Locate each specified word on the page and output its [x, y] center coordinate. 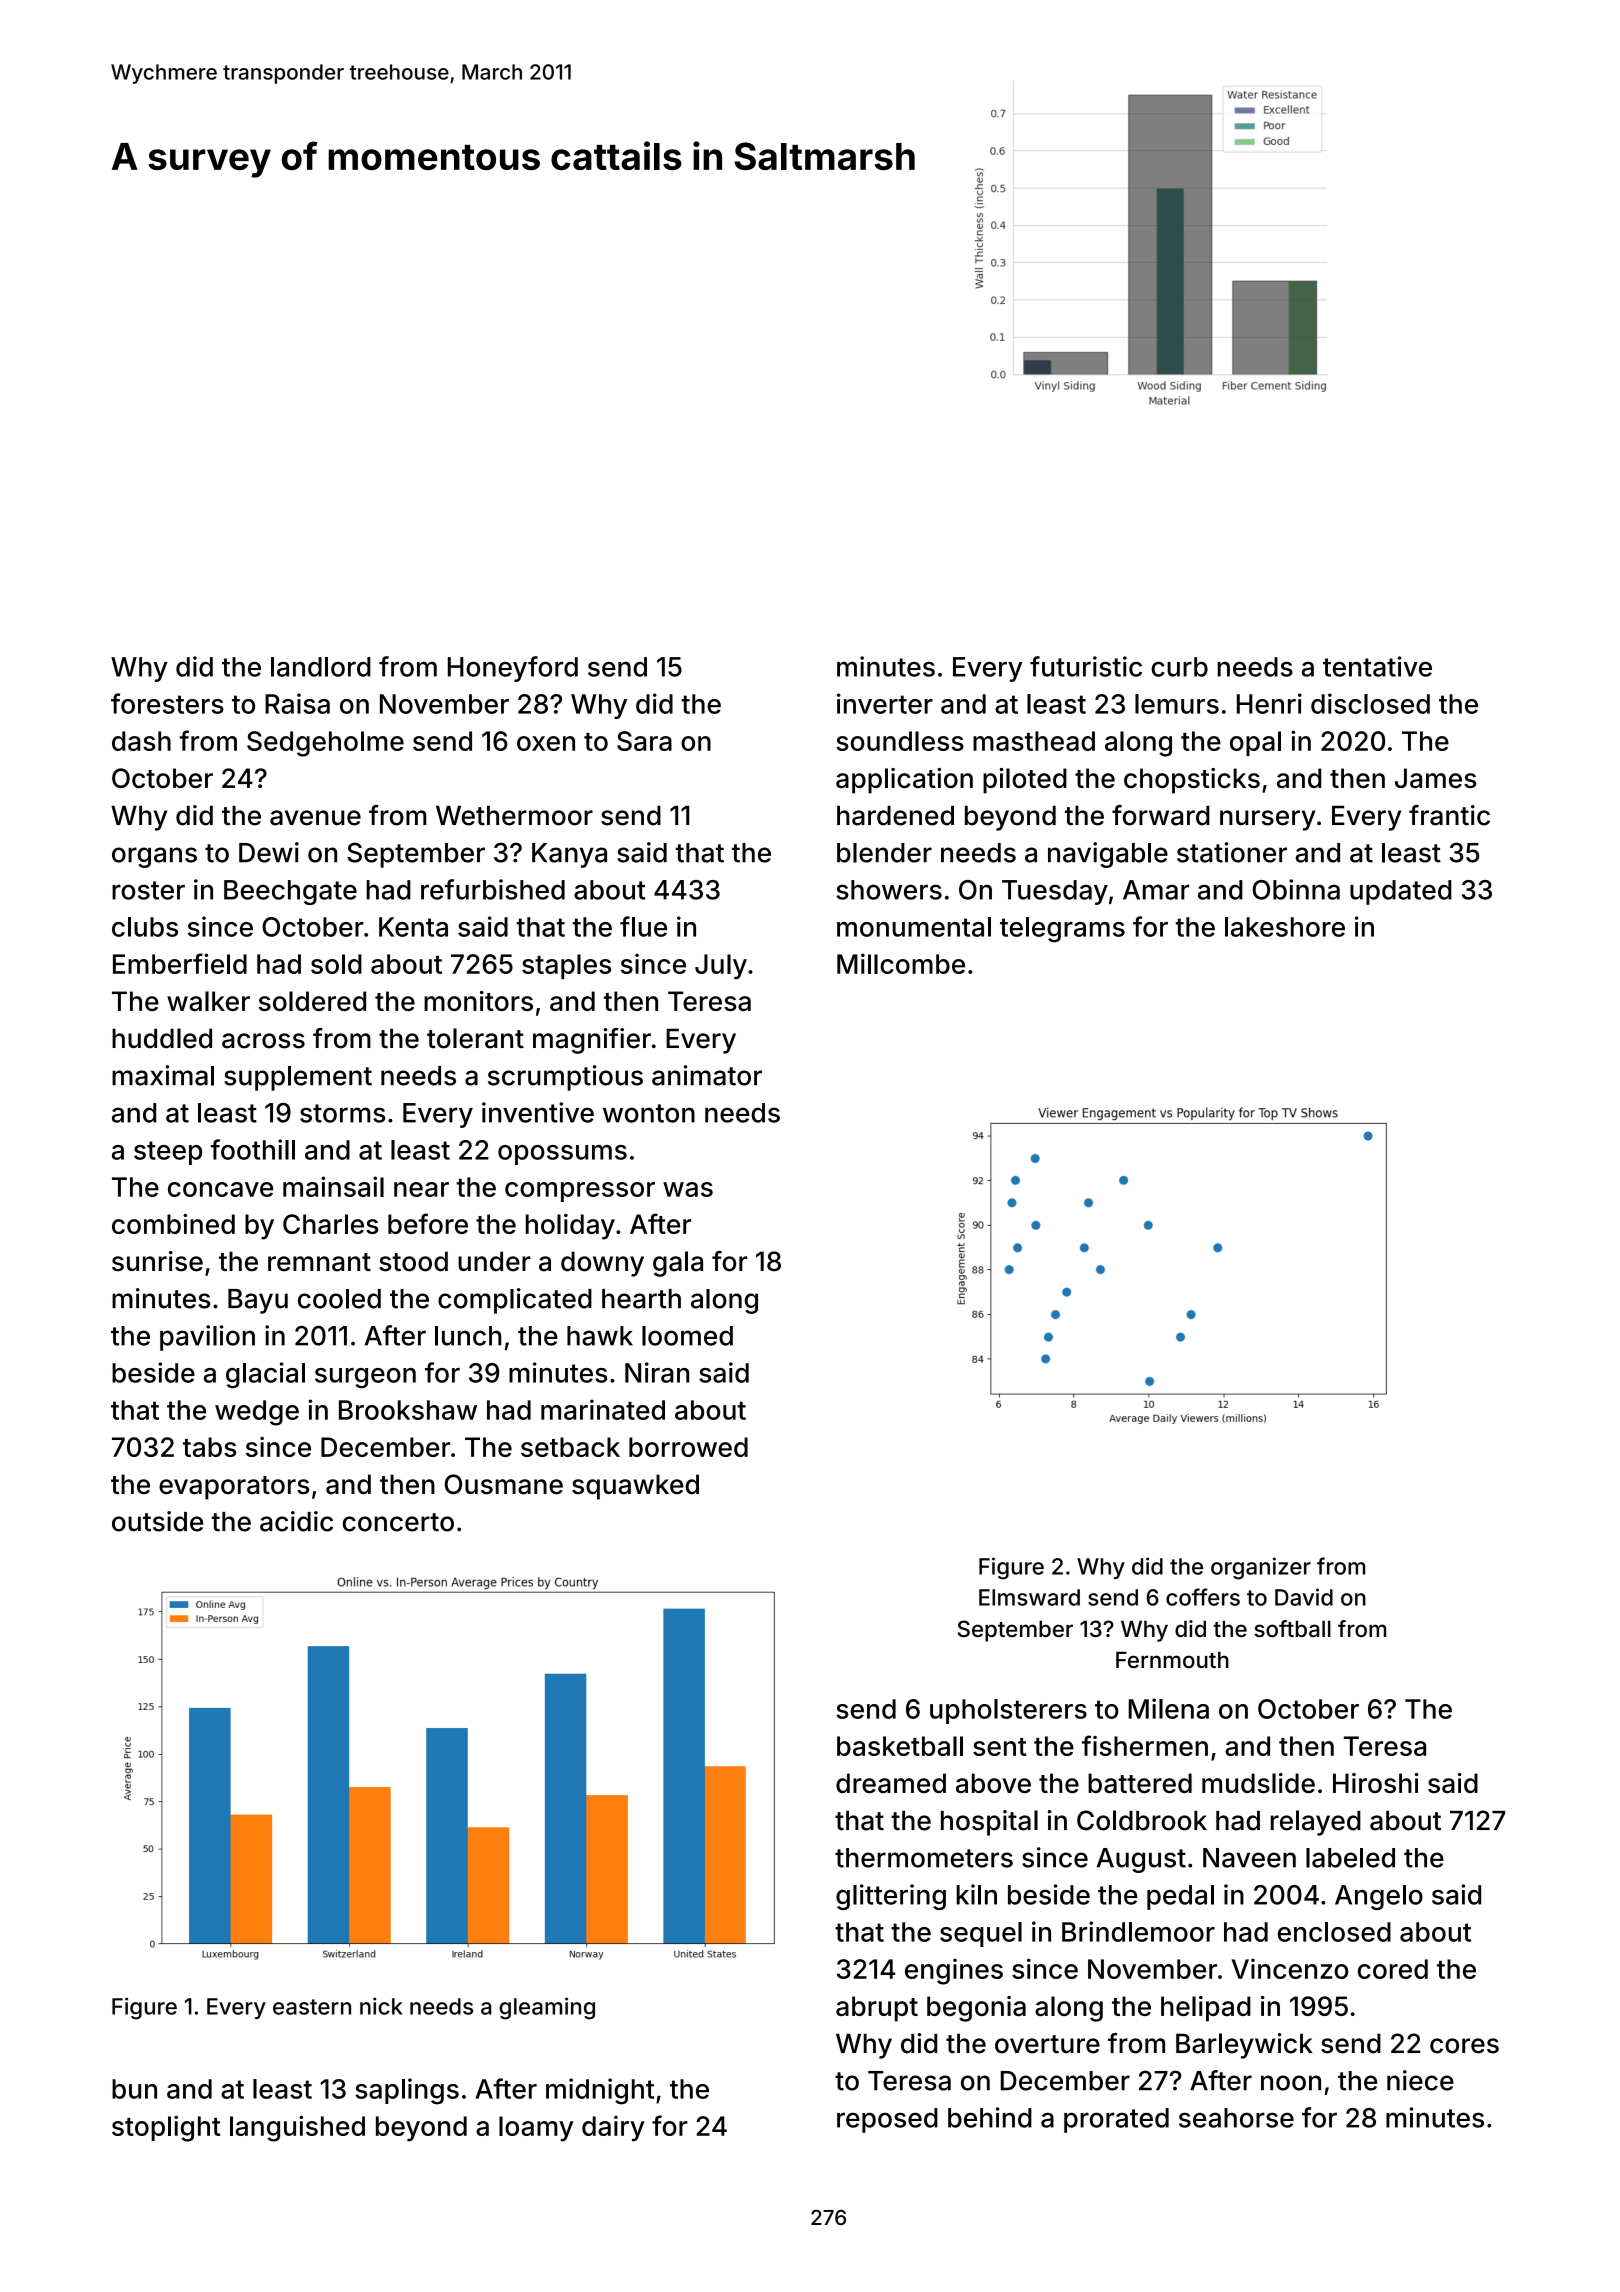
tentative [1377, 666]
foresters [167, 703]
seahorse [1236, 2118]
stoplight [166, 2128]
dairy [613, 2128]
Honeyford [513, 669]
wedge [257, 1413]
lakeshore [1285, 927]
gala [678, 1264]
